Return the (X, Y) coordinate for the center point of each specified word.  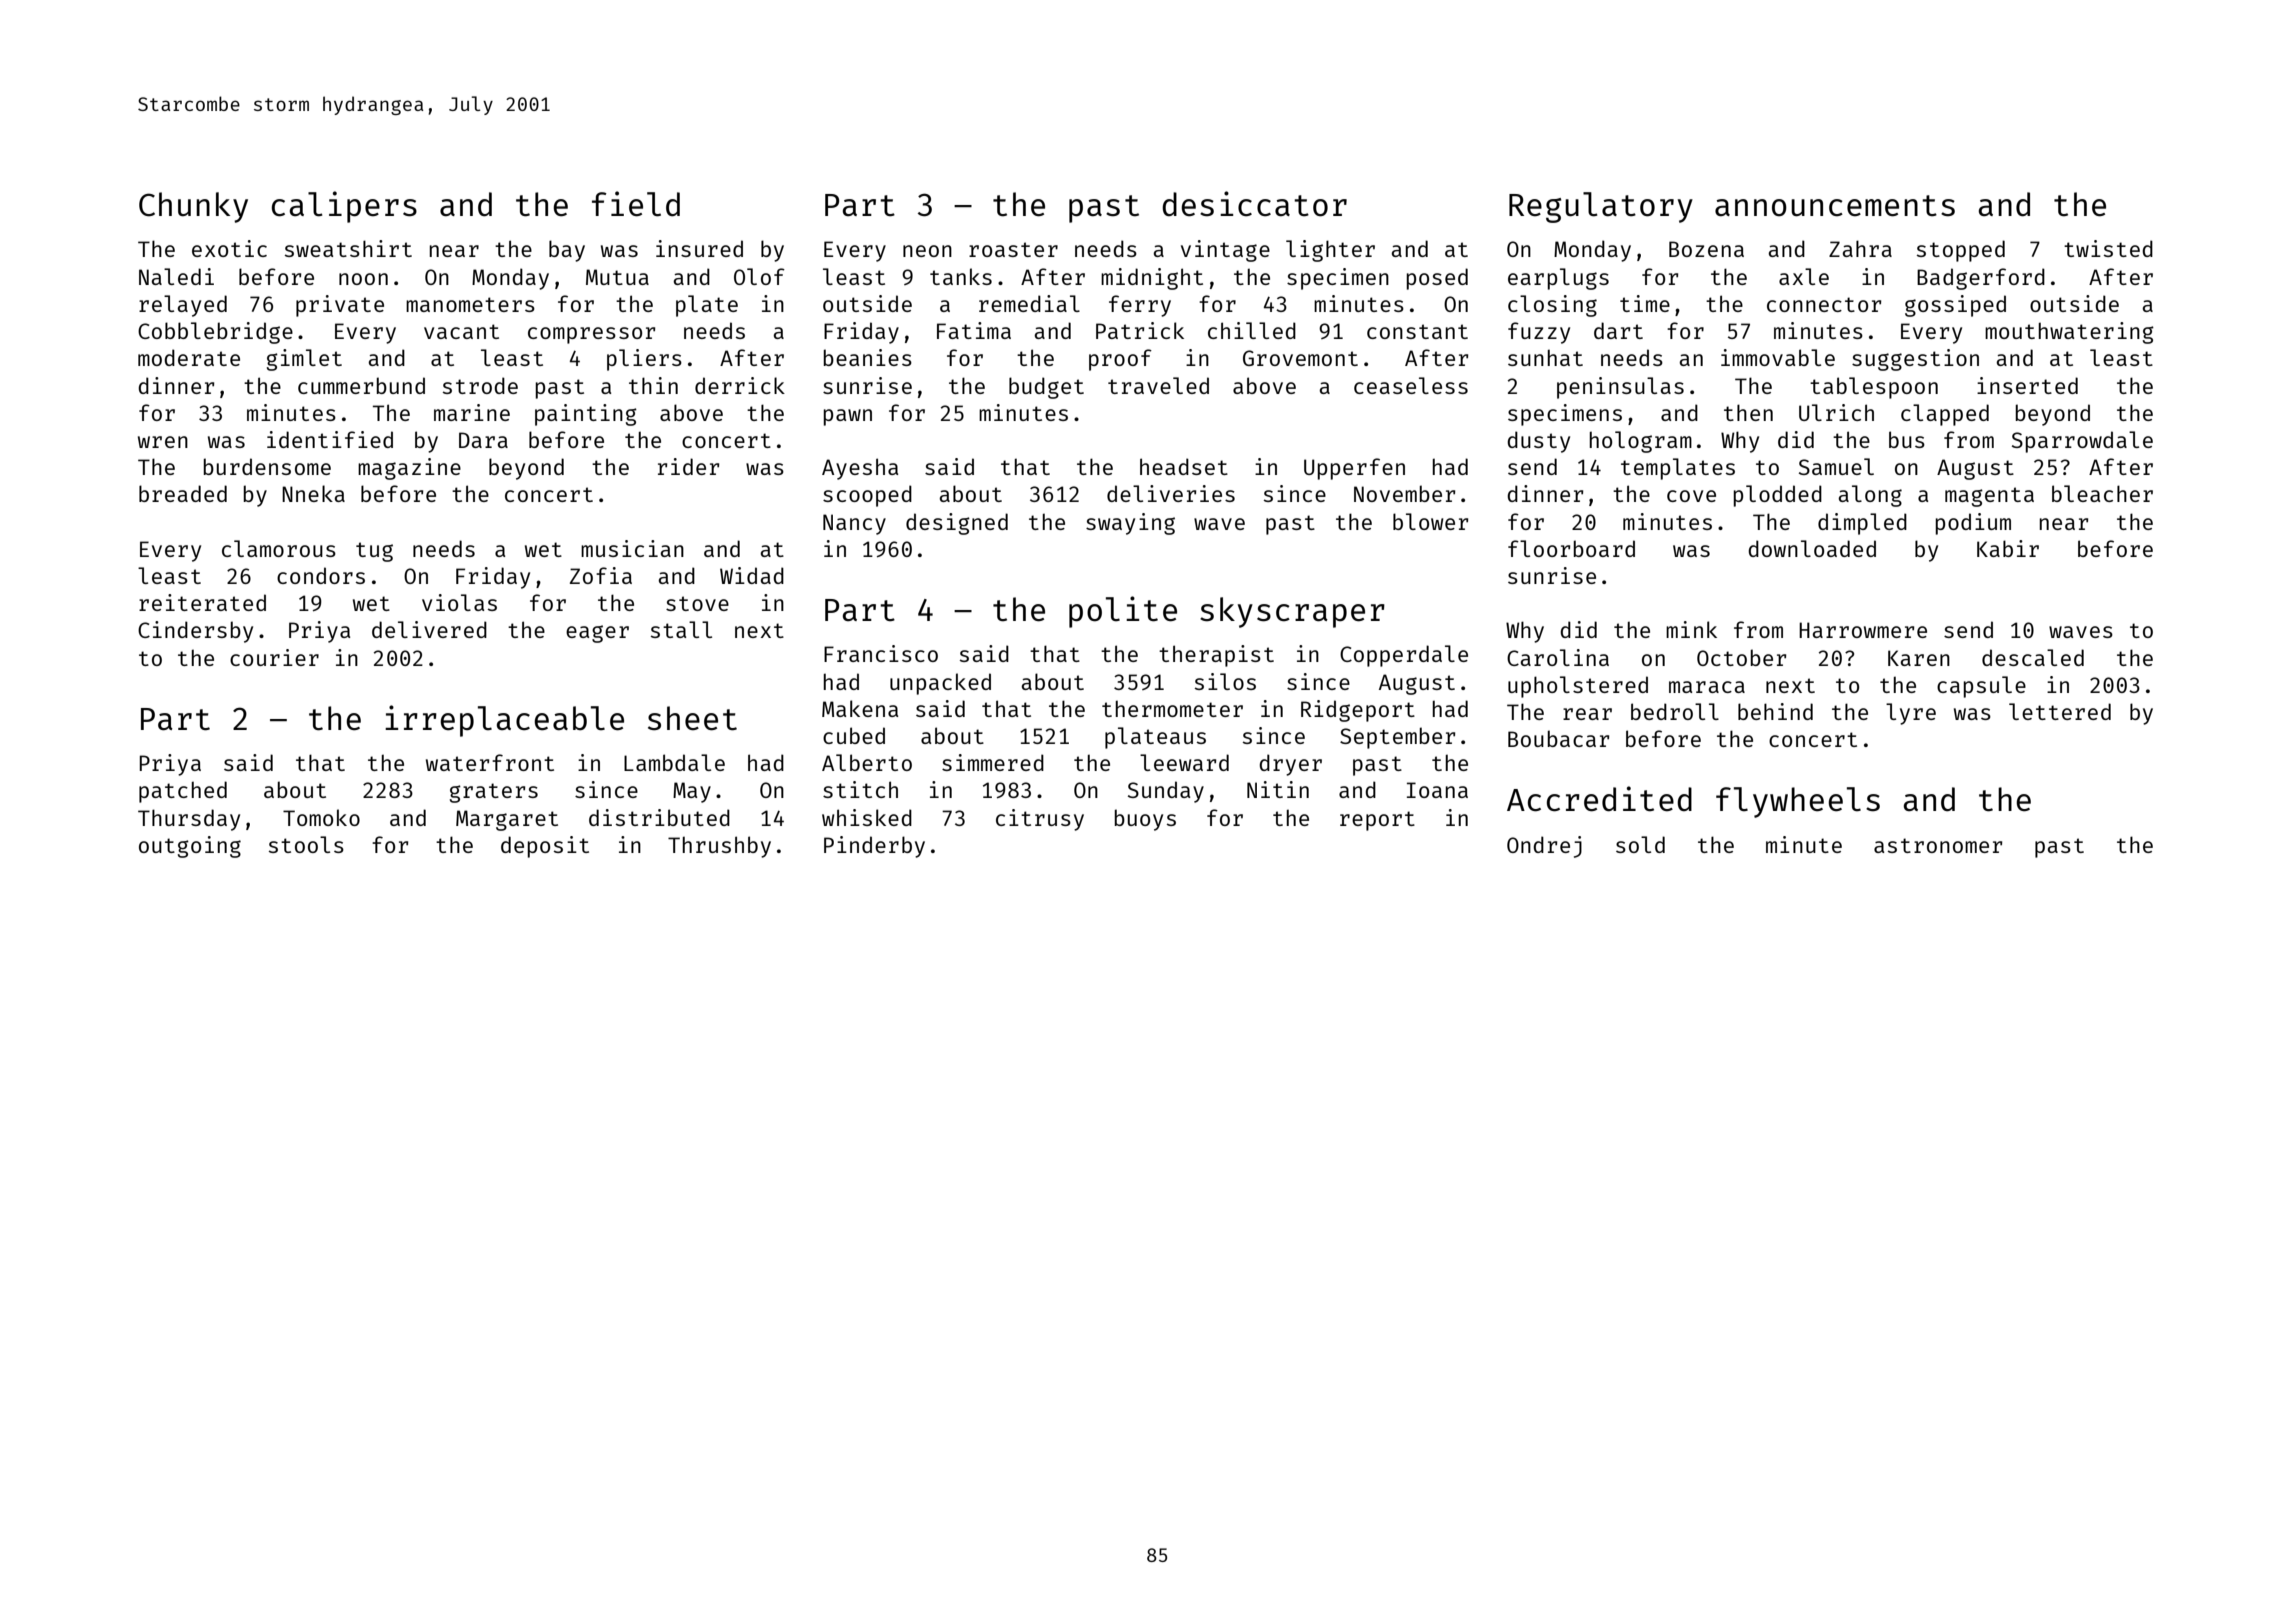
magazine (409, 469)
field (636, 204)
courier (274, 657)
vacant (461, 331)
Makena (860, 708)
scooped (867, 496)
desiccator (1254, 204)
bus (1907, 439)
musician (632, 548)
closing (1552, 306)
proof (1120, 360)
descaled (2033, 657)
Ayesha (860, 469)
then (1748, 412)
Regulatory (1601, 207)
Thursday (189, 820)
